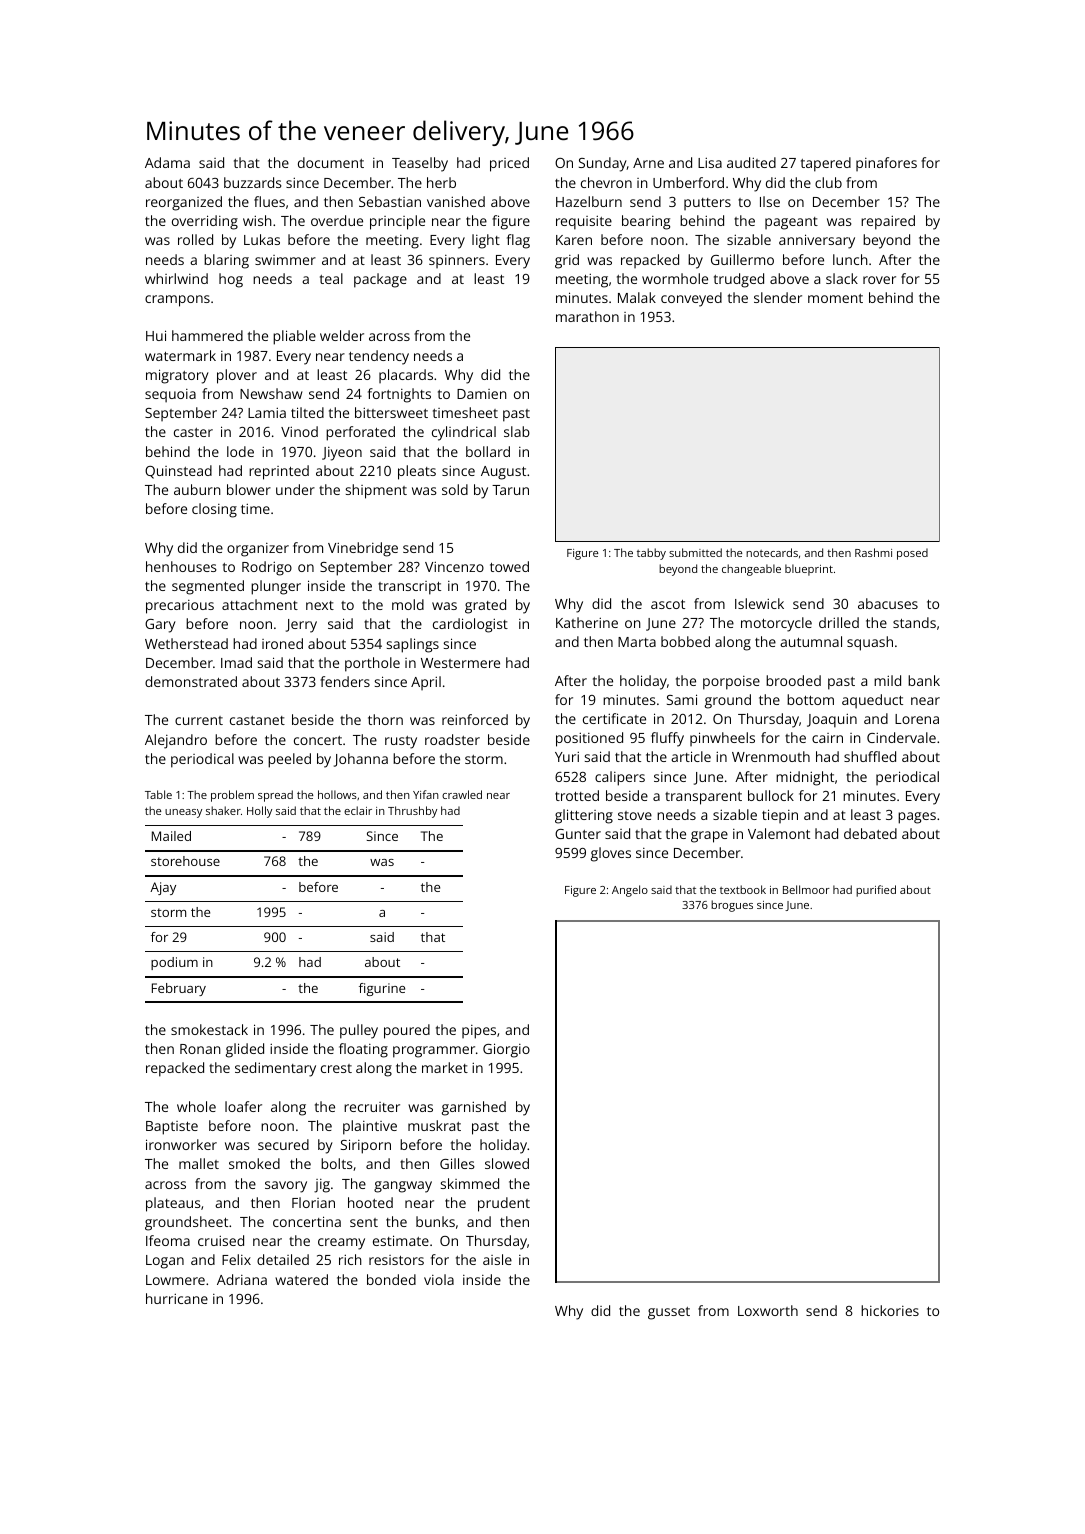 Image resolution: width=1085 pixels, height=1534 pixels. Describe the element at coordinates (587, 316) in the screenshot. I see `marathon` at that location.
